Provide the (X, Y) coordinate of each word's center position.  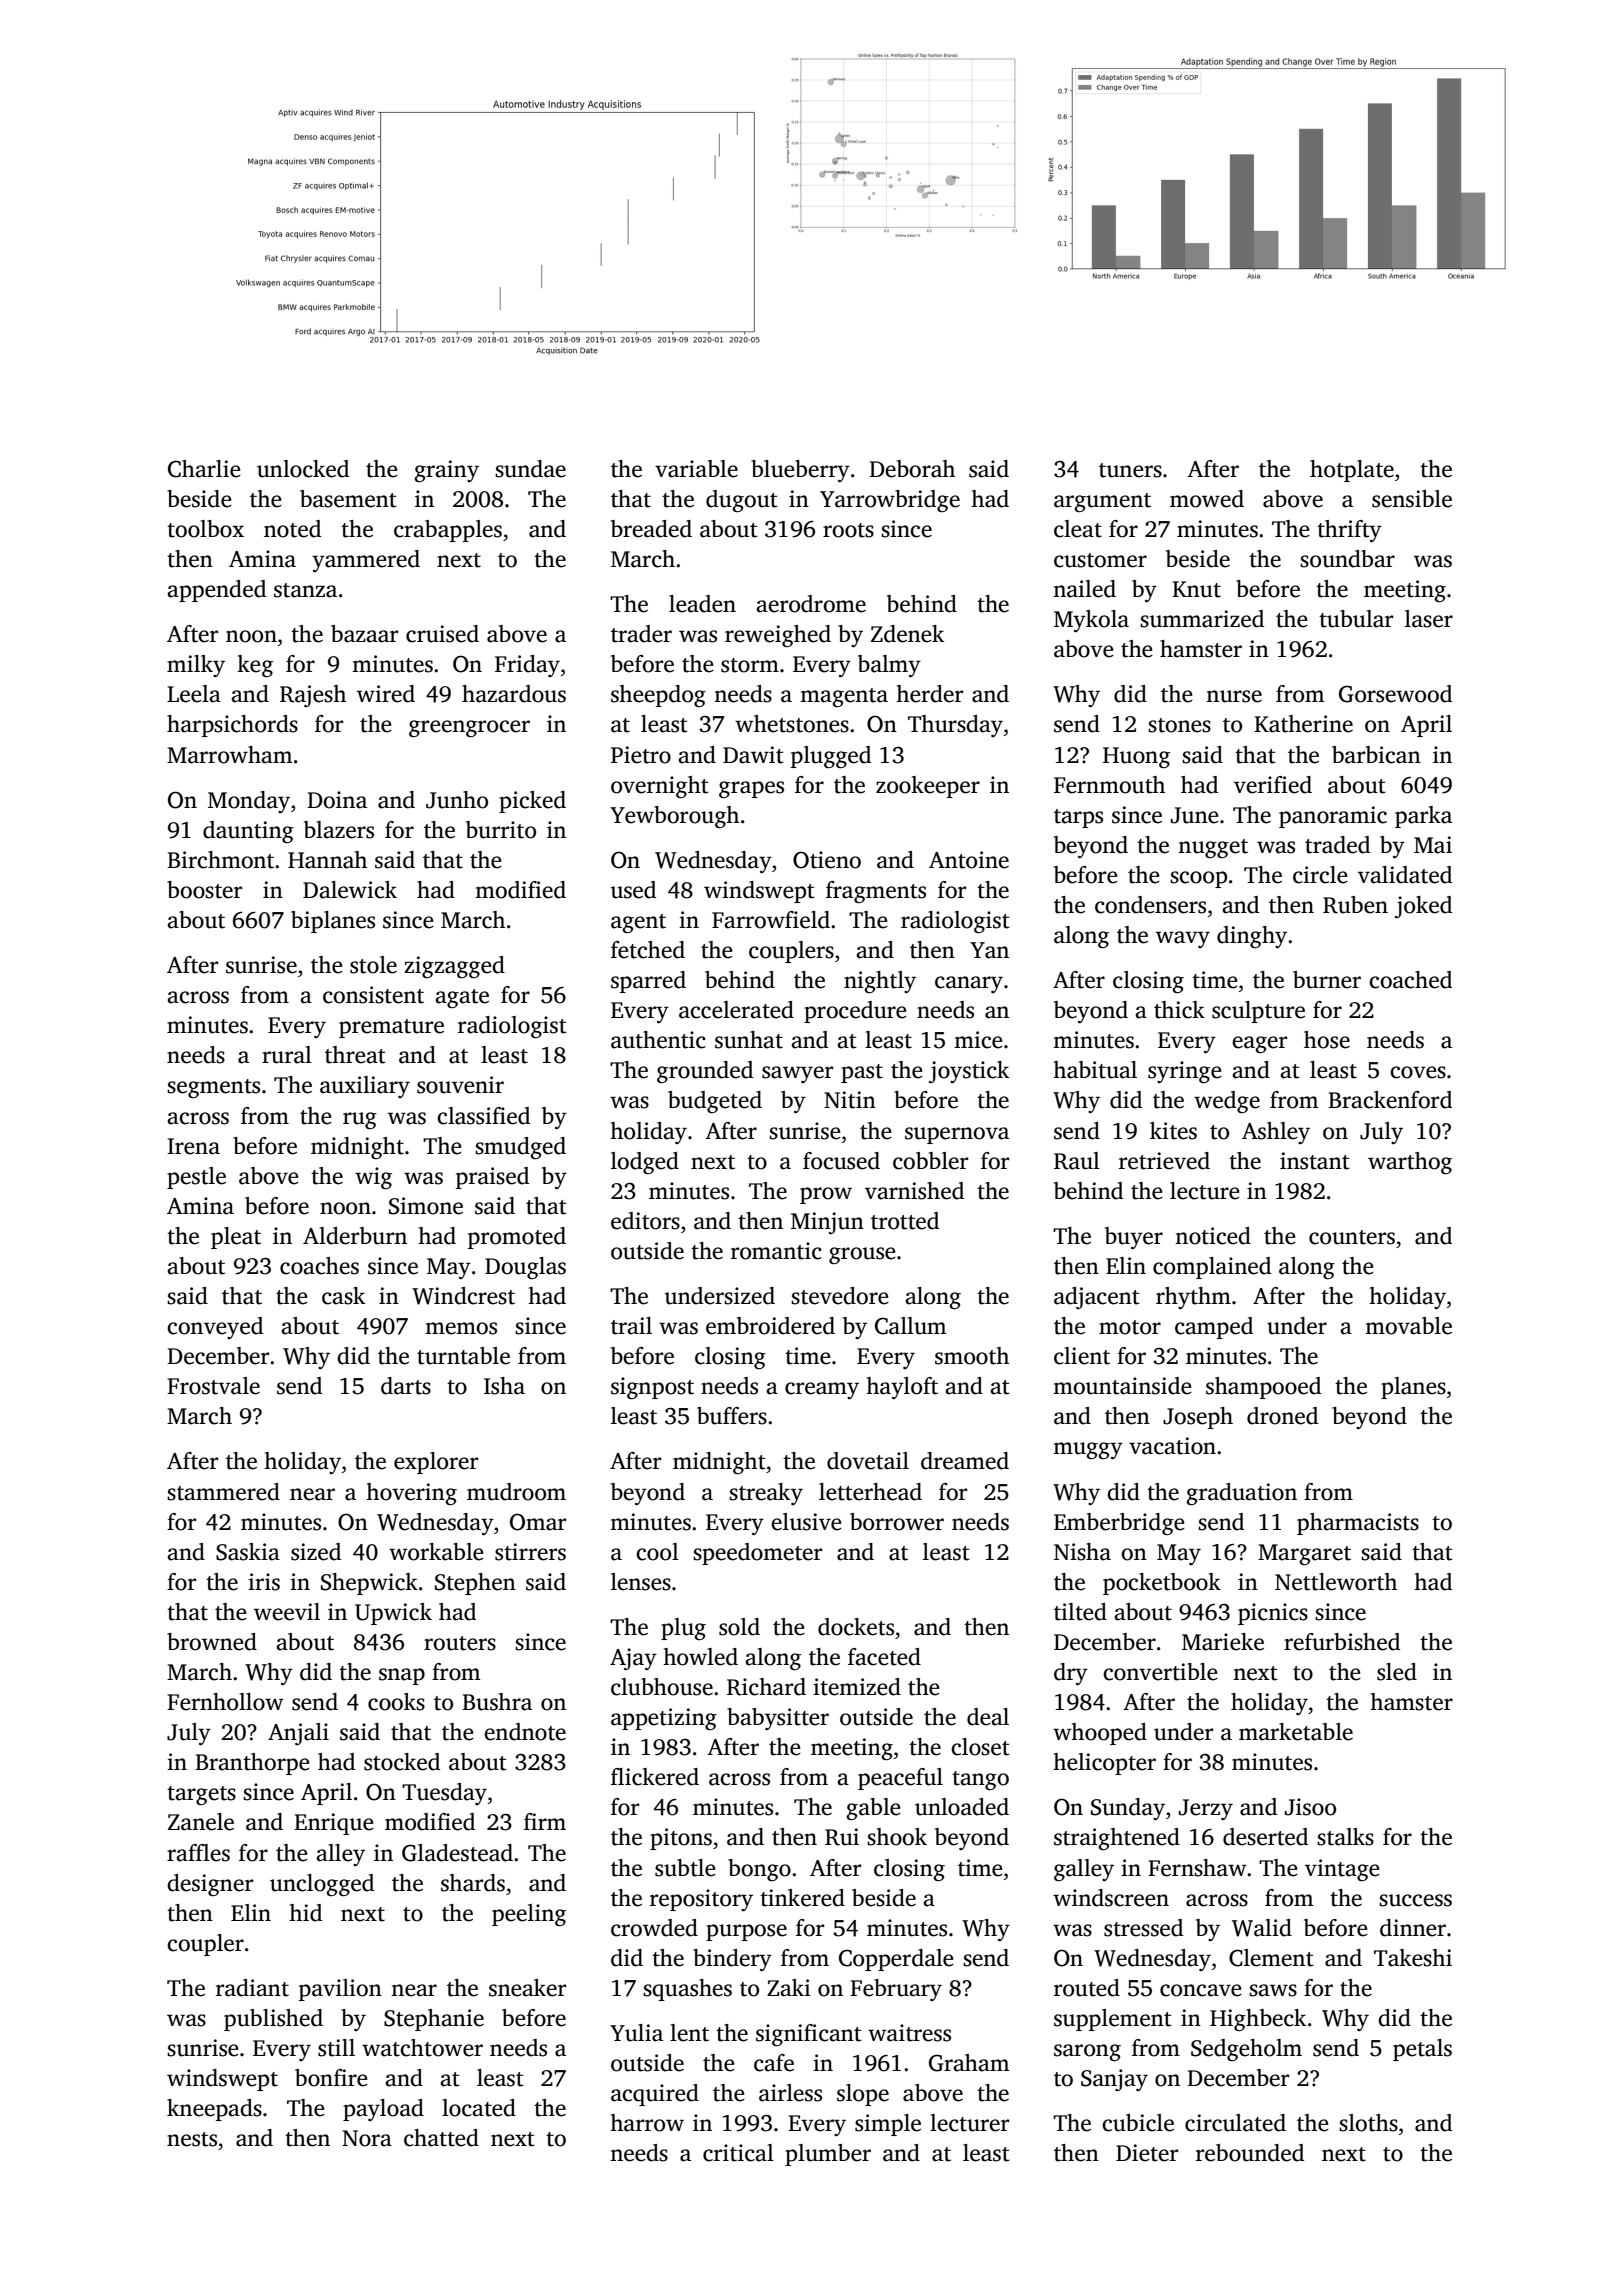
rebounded (1250, 2153)
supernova (957, 1135)
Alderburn (355, 1236)
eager (1259, 1044)
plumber (828, 2155)
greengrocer (469, 729)
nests (192, 2139)
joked (1423, 907)
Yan (989, 950)
